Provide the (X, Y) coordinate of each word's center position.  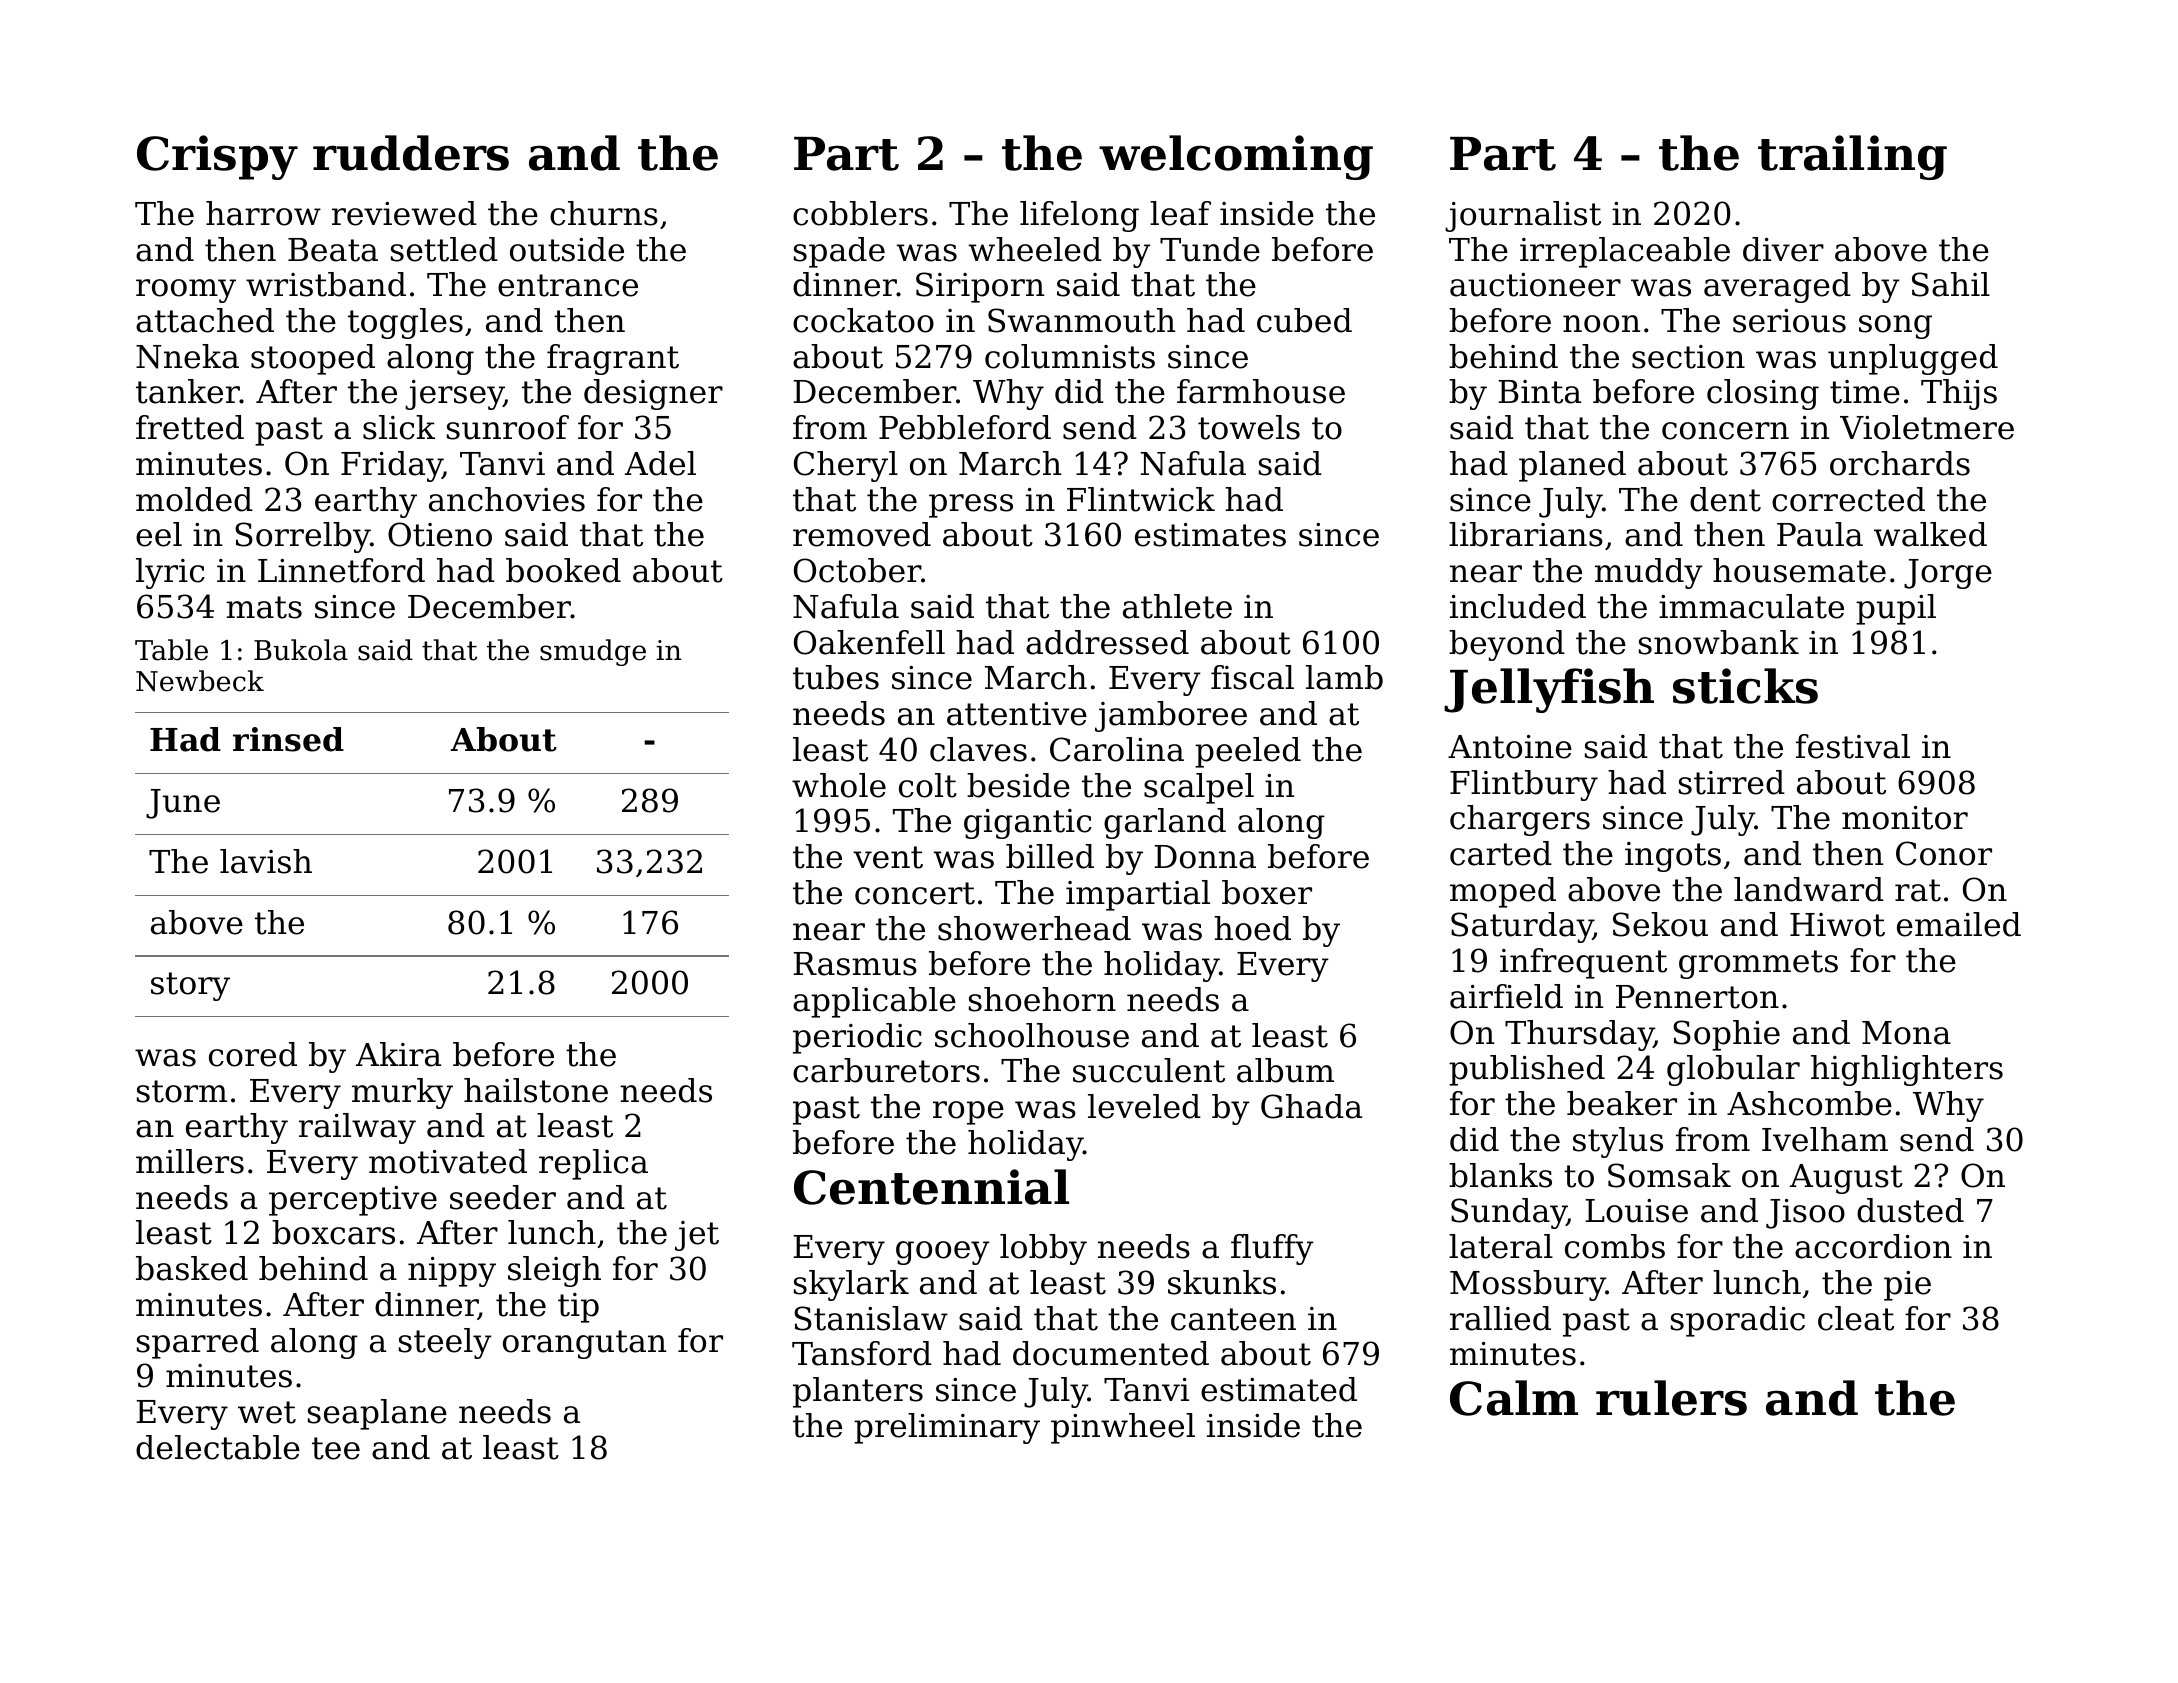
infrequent (1583, 963)
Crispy (217, 157)
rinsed (288, 739)
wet (267, 1412)
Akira (398, 1054)
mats (264, 607)
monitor (1905, 818)
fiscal (1252, 677)
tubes (836, 677)
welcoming (1236, 157)
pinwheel (1123, 1428)
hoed (1252, 928)
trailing (1852, 157)
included (1518, 606)
